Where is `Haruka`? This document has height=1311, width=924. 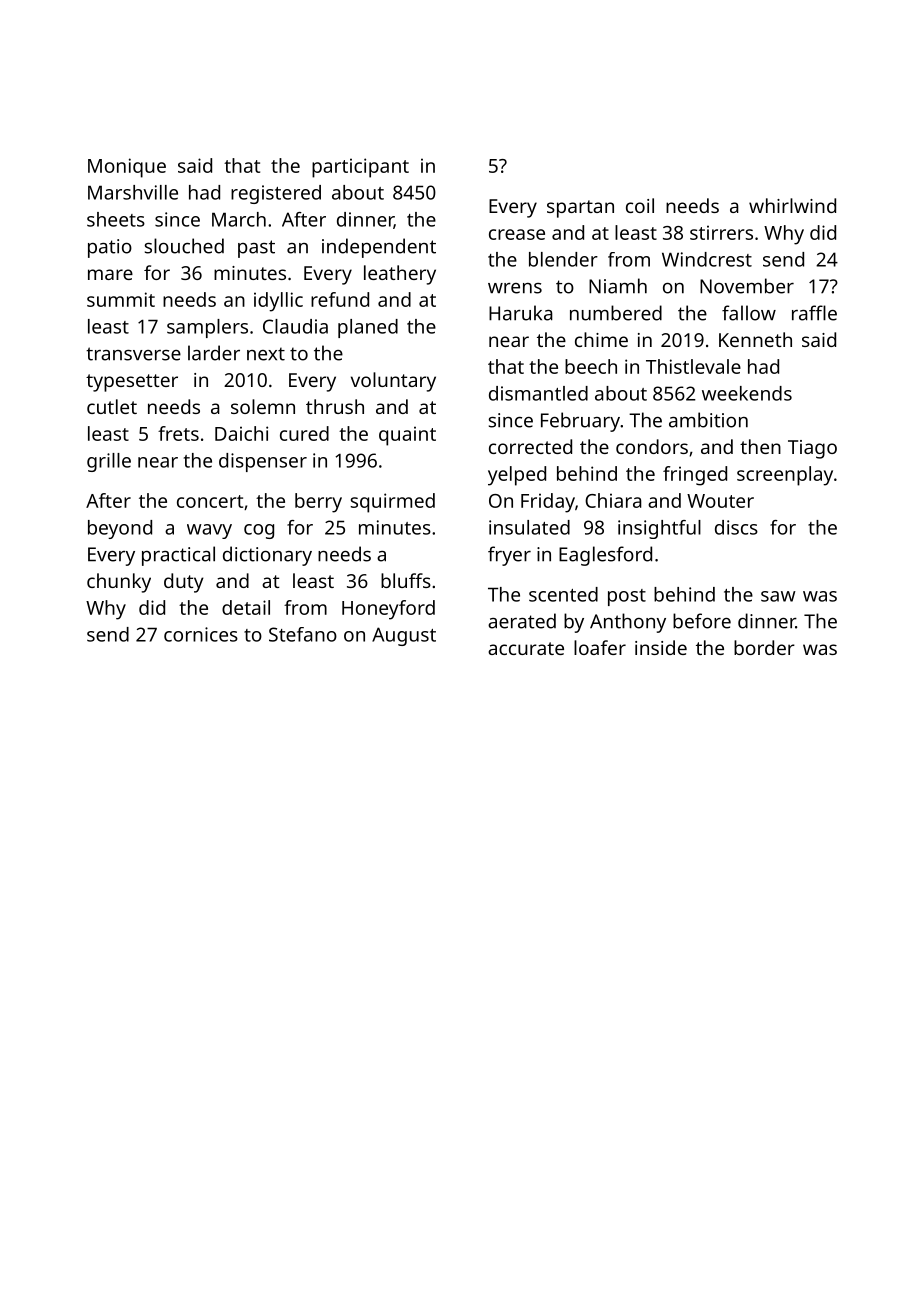 Haruka is located at coordinates (521, 313).
